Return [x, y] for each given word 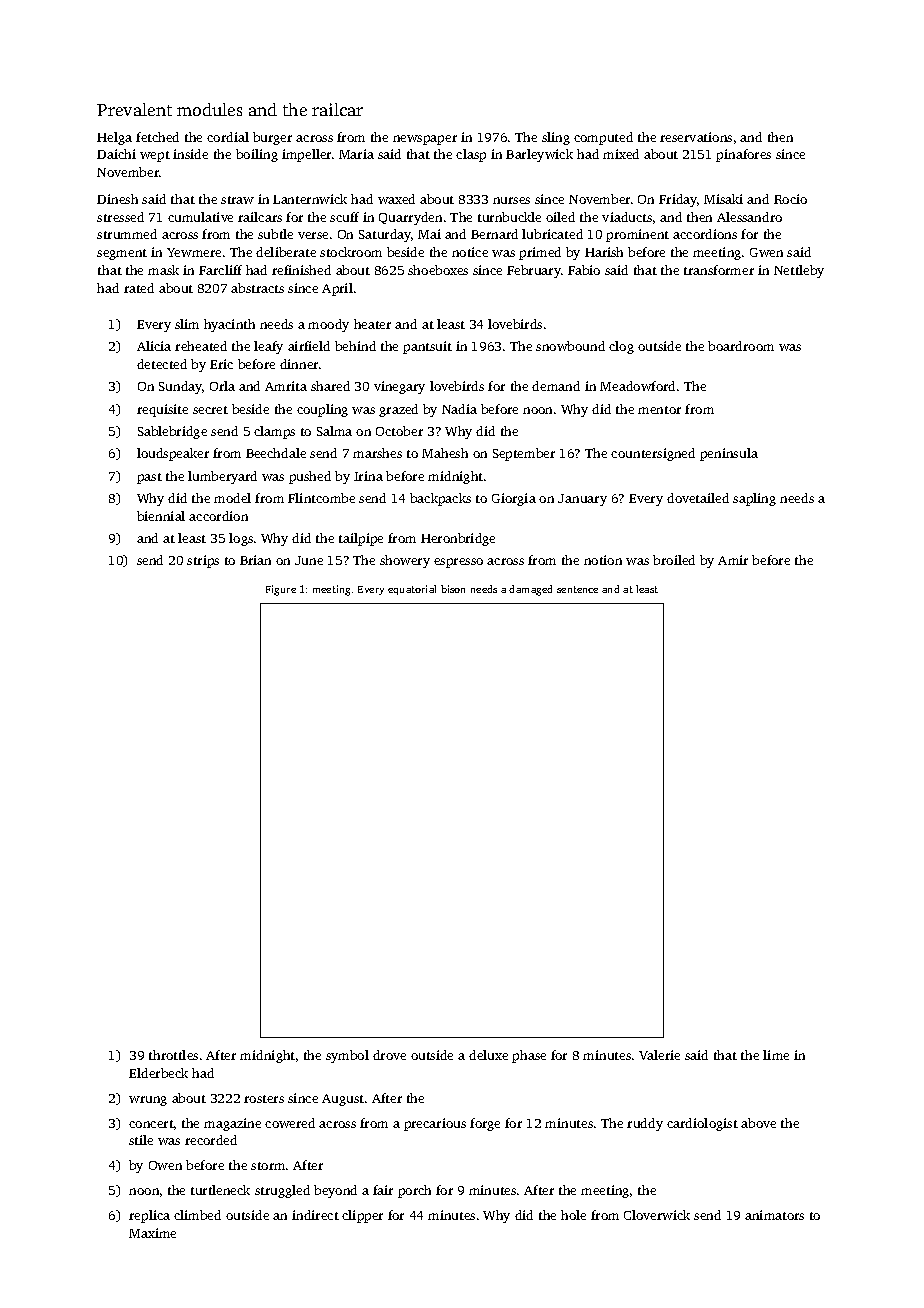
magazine [232, 1124]
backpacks [440, 499]
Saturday [385, 235]
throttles [173, 1055]
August [343, 1100]
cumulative [200, 217]
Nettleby [799, 271]
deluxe [488, 1055]
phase [529, 1056]
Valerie [659, 1055]
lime [776, 1055]
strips [203, 561]
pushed [310, 477]
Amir [733, 560]
